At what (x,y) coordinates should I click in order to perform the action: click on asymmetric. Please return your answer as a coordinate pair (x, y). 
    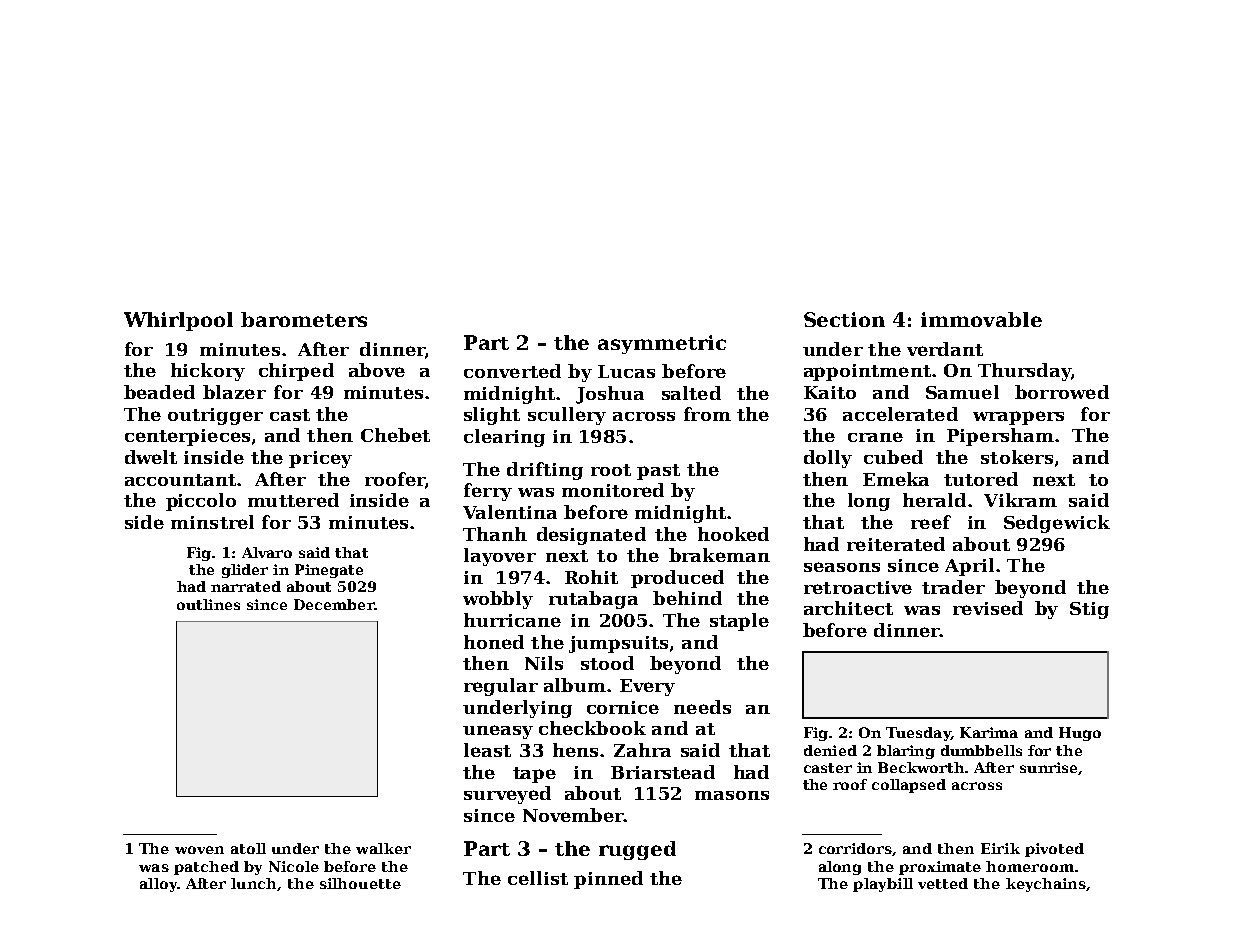
    Looking at the image, I should click on (662, 344).
